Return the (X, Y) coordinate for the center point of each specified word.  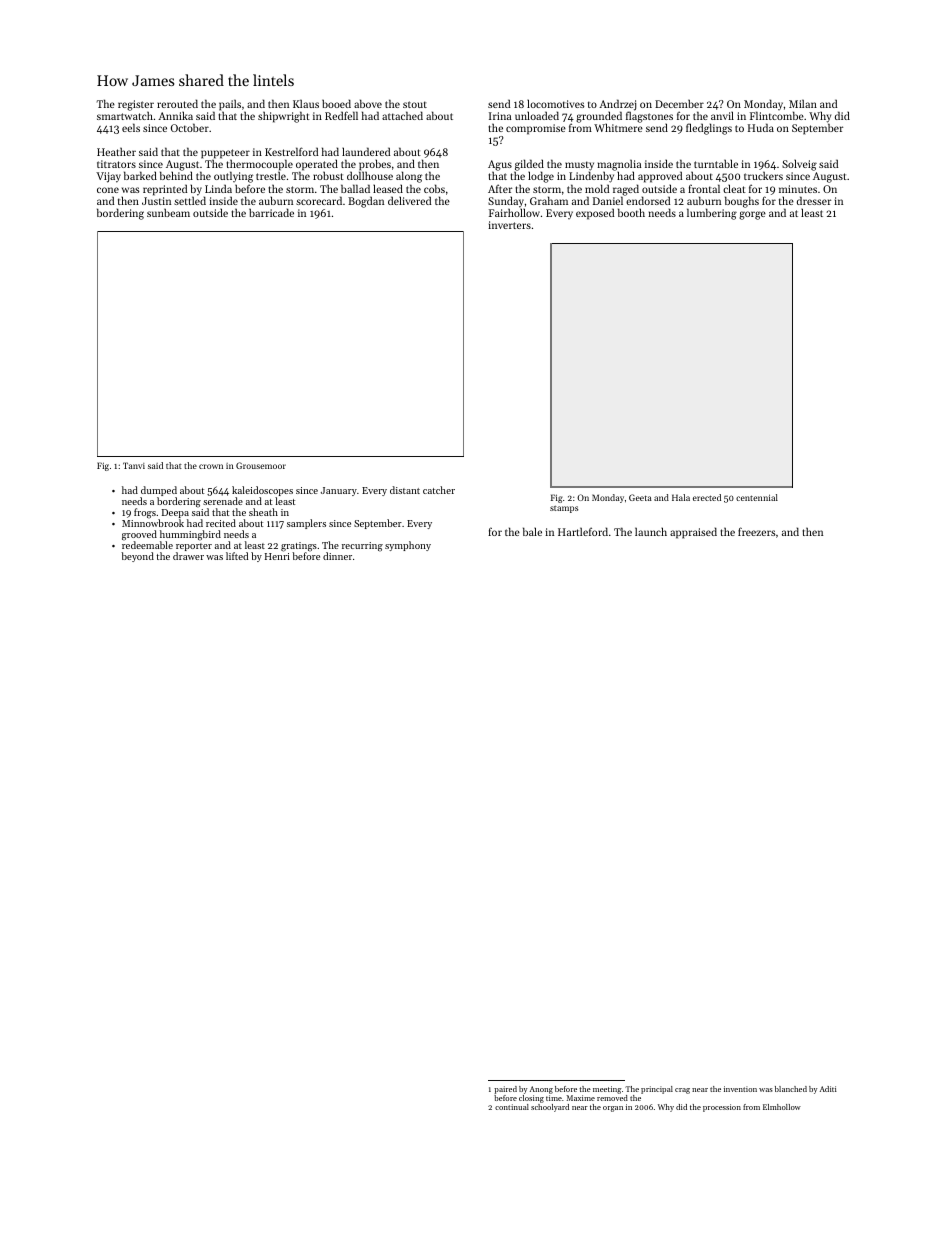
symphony (408, 546)
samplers (306, 524)
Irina (500, 116)
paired (505, 1090)
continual (512, 1107)
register (136, 106)
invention (740, 1089)
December (679, 103)
